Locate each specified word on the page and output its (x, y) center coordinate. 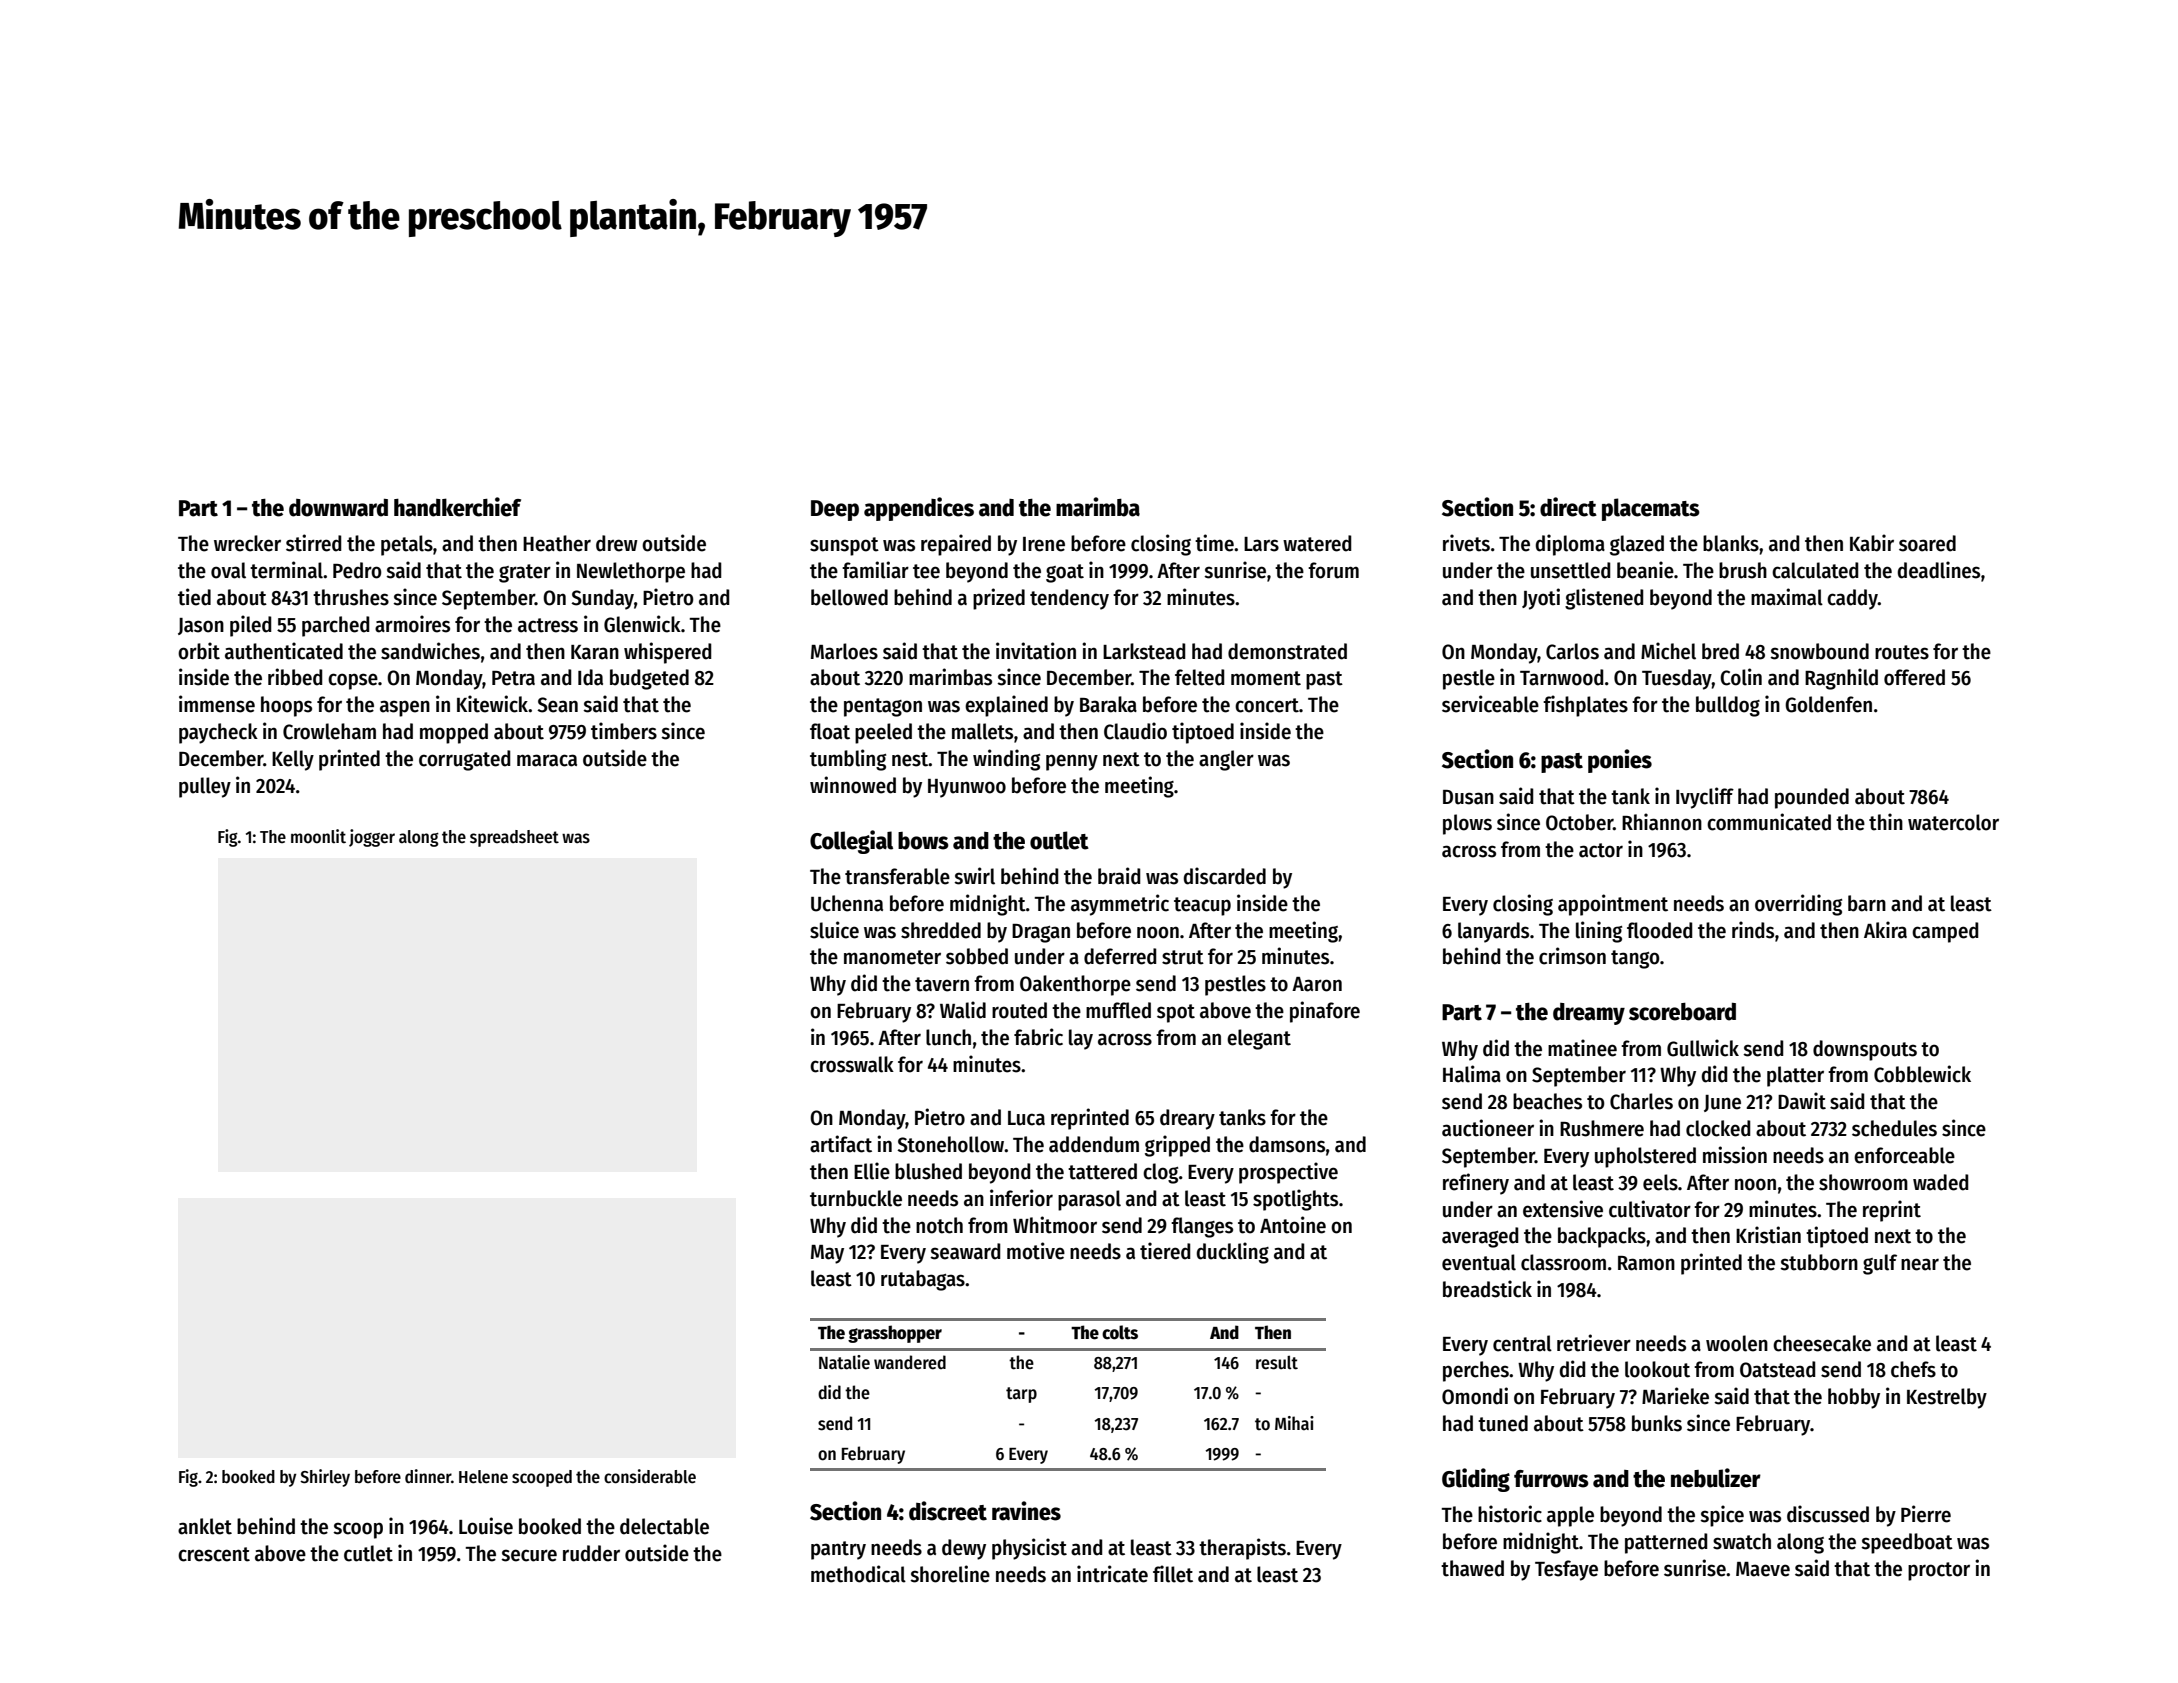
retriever (1594, 1343)
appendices (919, 509)
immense (217, 704)
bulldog (1728, 706)
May (827, 1254)
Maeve (1763, 1569)
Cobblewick (1922, 1074)
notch (939, 1225)
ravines (1026, 1511)
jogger (372, 838)
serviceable (1490, 704)
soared (1927, 543)
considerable (650, 1476)
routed (1019, 1010)
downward (338, 508)
